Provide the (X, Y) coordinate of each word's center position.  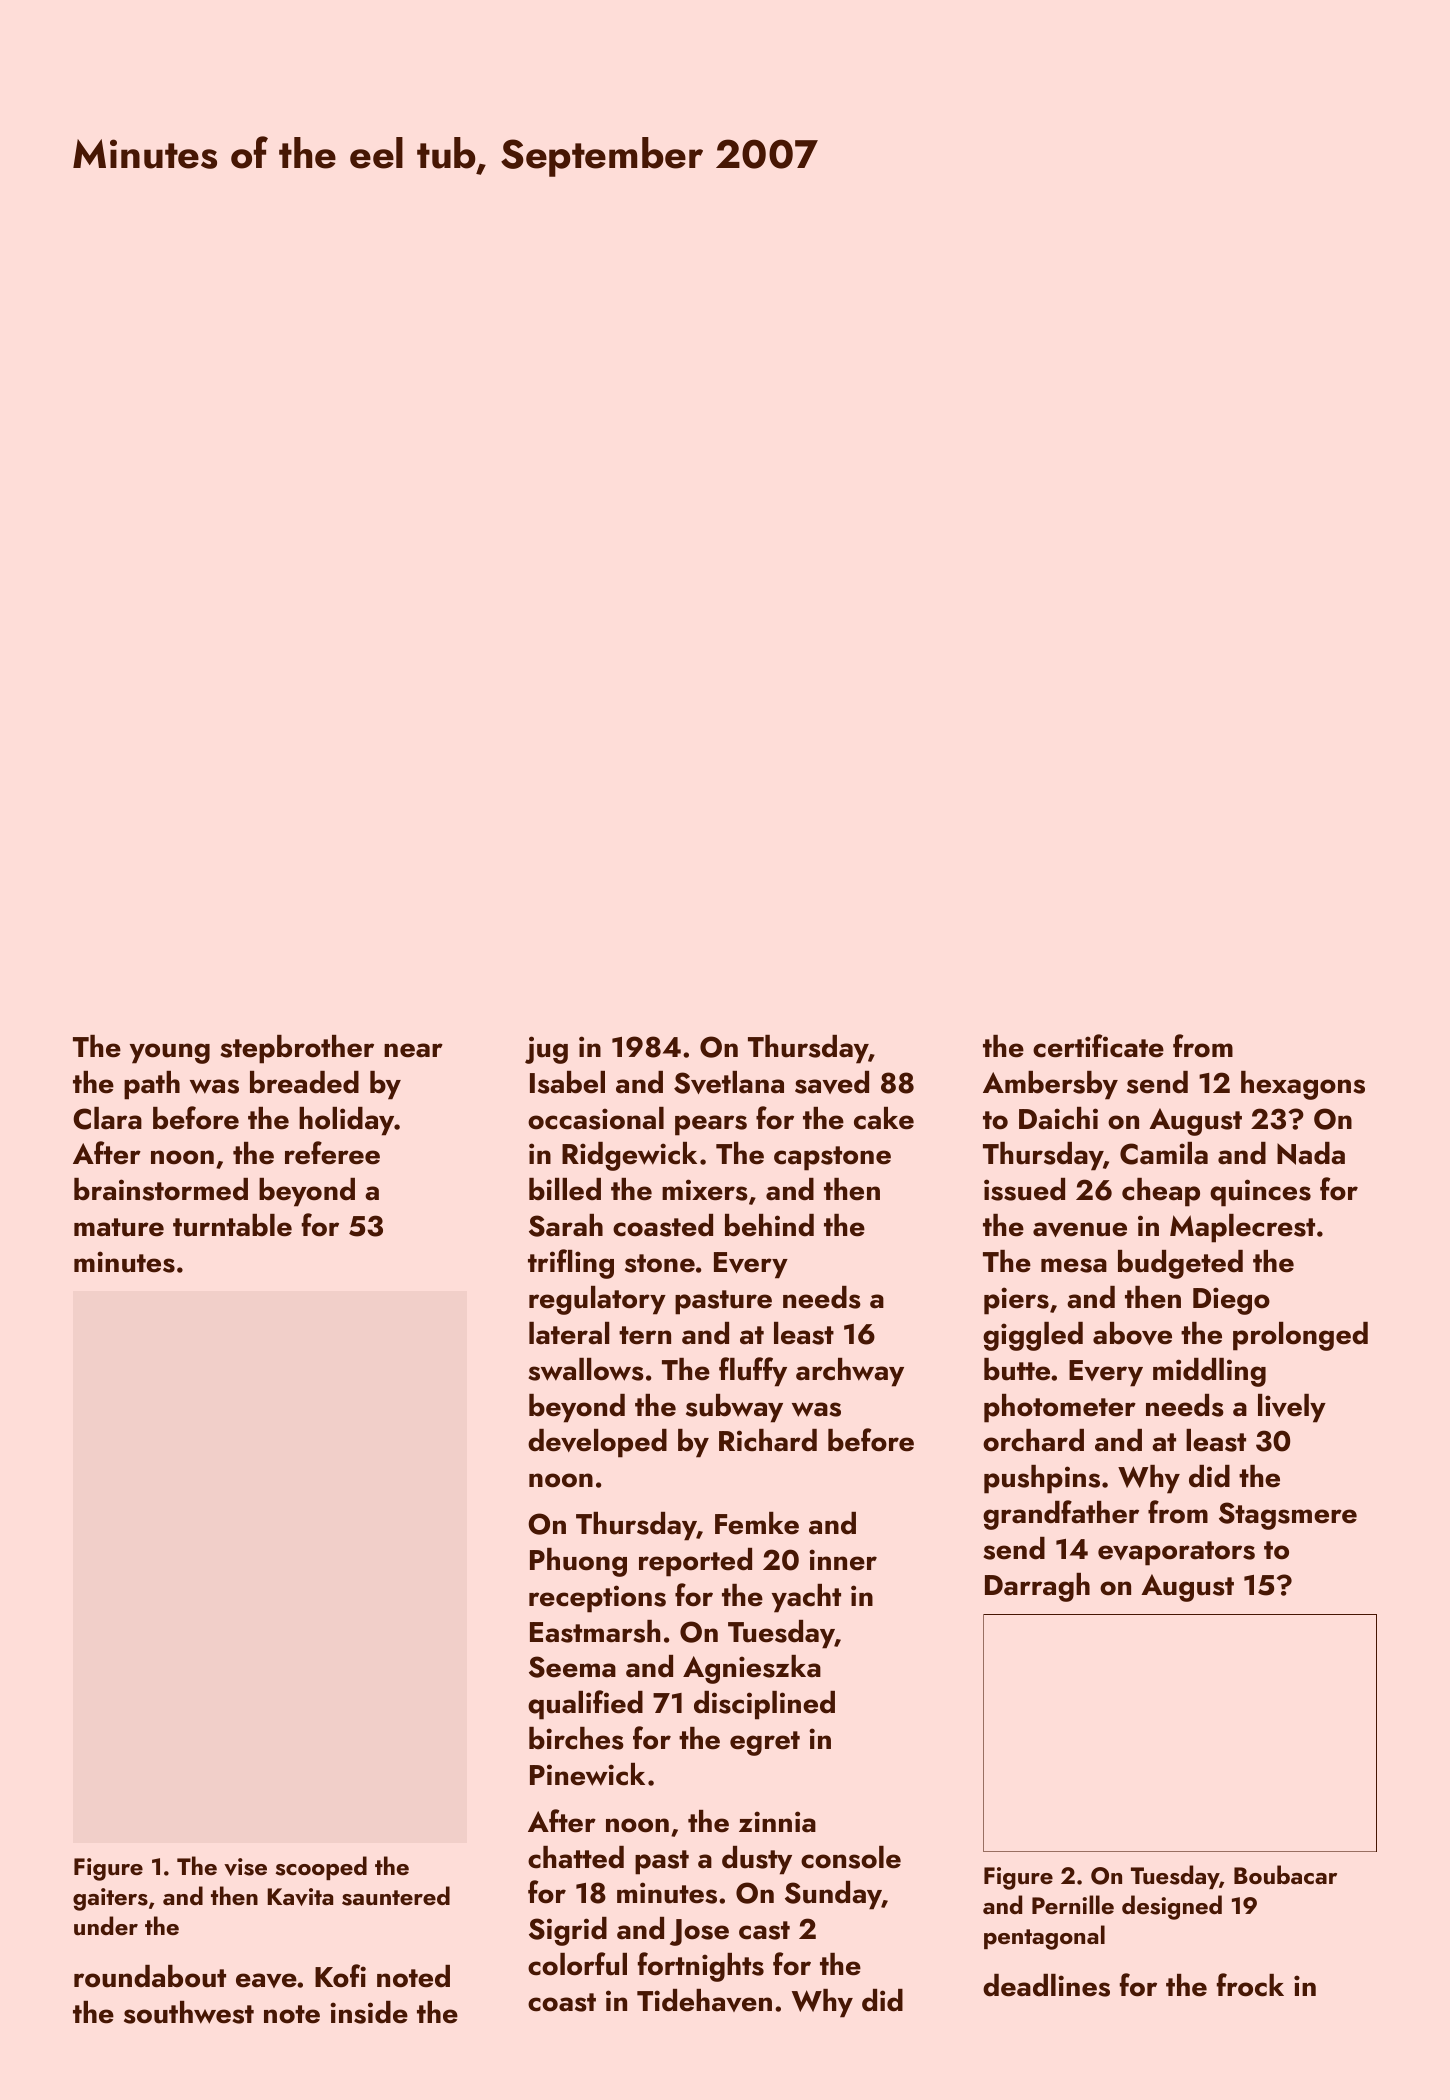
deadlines (1046, 1985)
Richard (768, 1440)
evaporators (1176, 1553)
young (170, 1053)
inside (369, 2012)
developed (597, 1443)
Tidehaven (704, 2000)
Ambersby (1050, 1085)
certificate (1098, 1046)
